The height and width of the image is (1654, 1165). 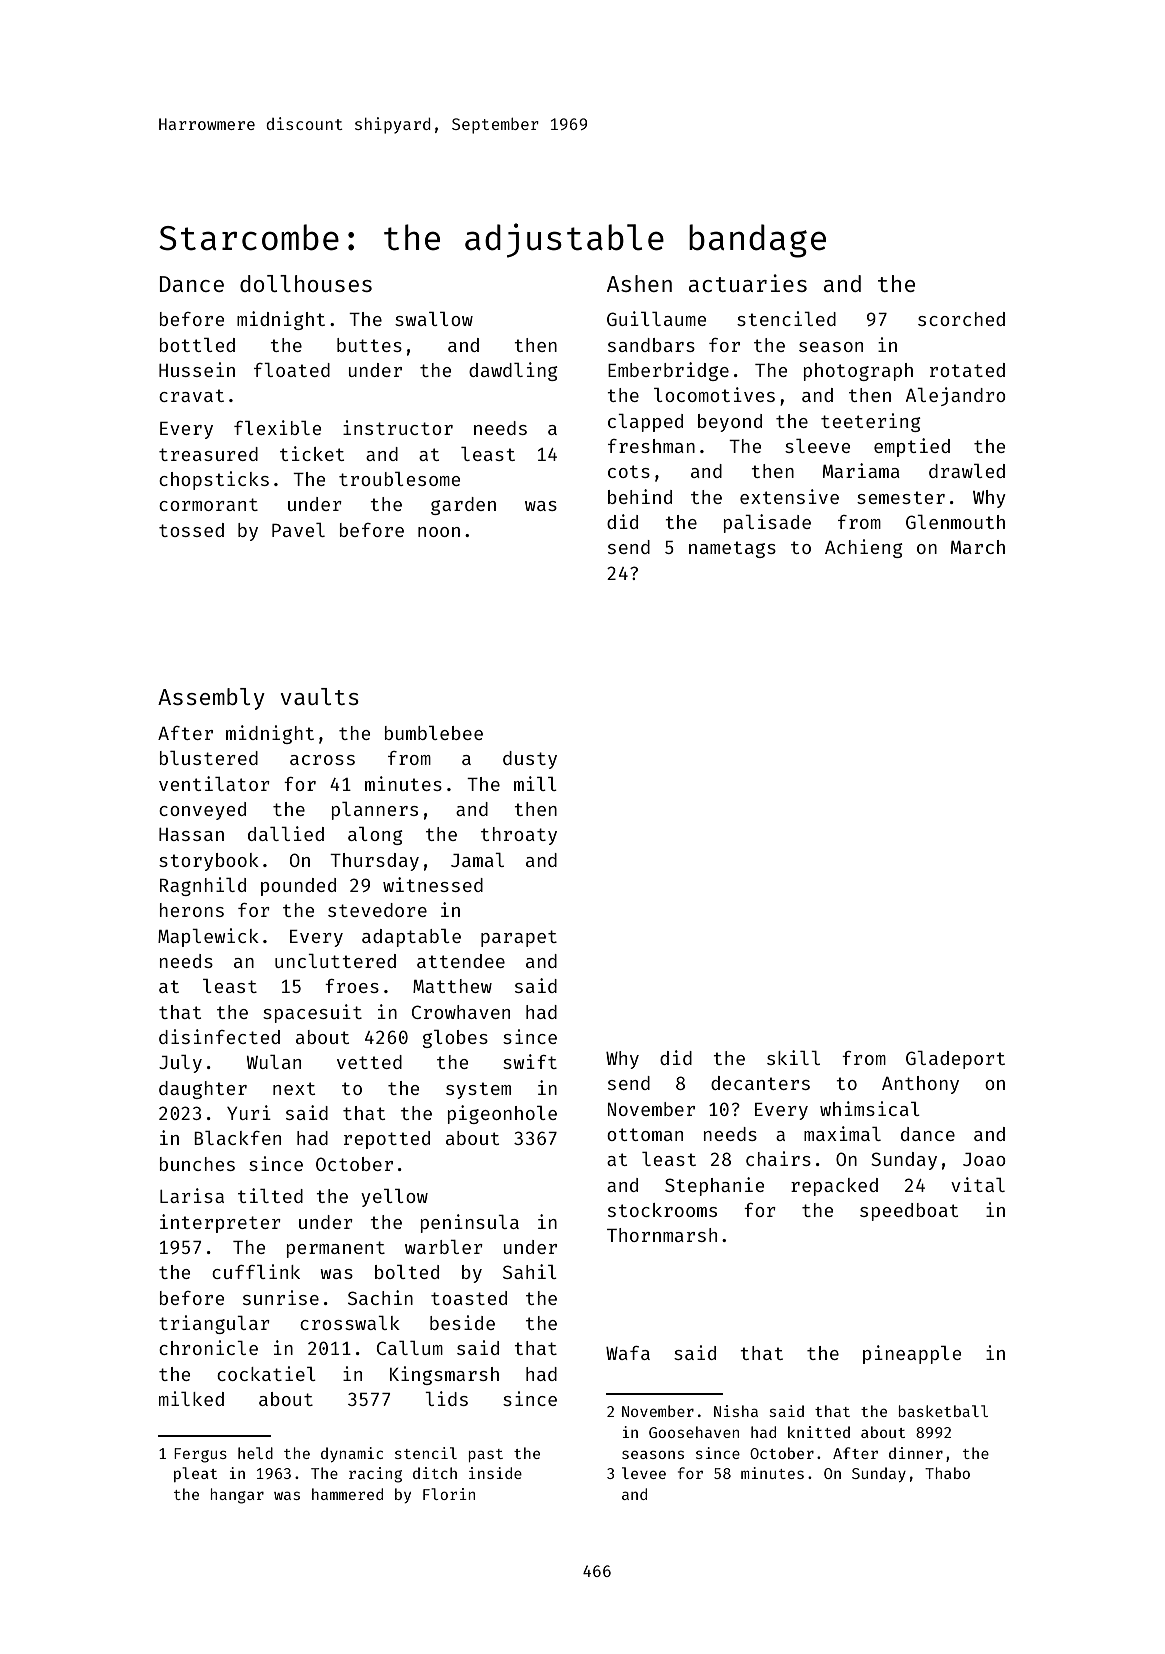 What do you see at coordinates (298, 530) in the image?
I see `Pavel` at bounding box center [298, 530].
